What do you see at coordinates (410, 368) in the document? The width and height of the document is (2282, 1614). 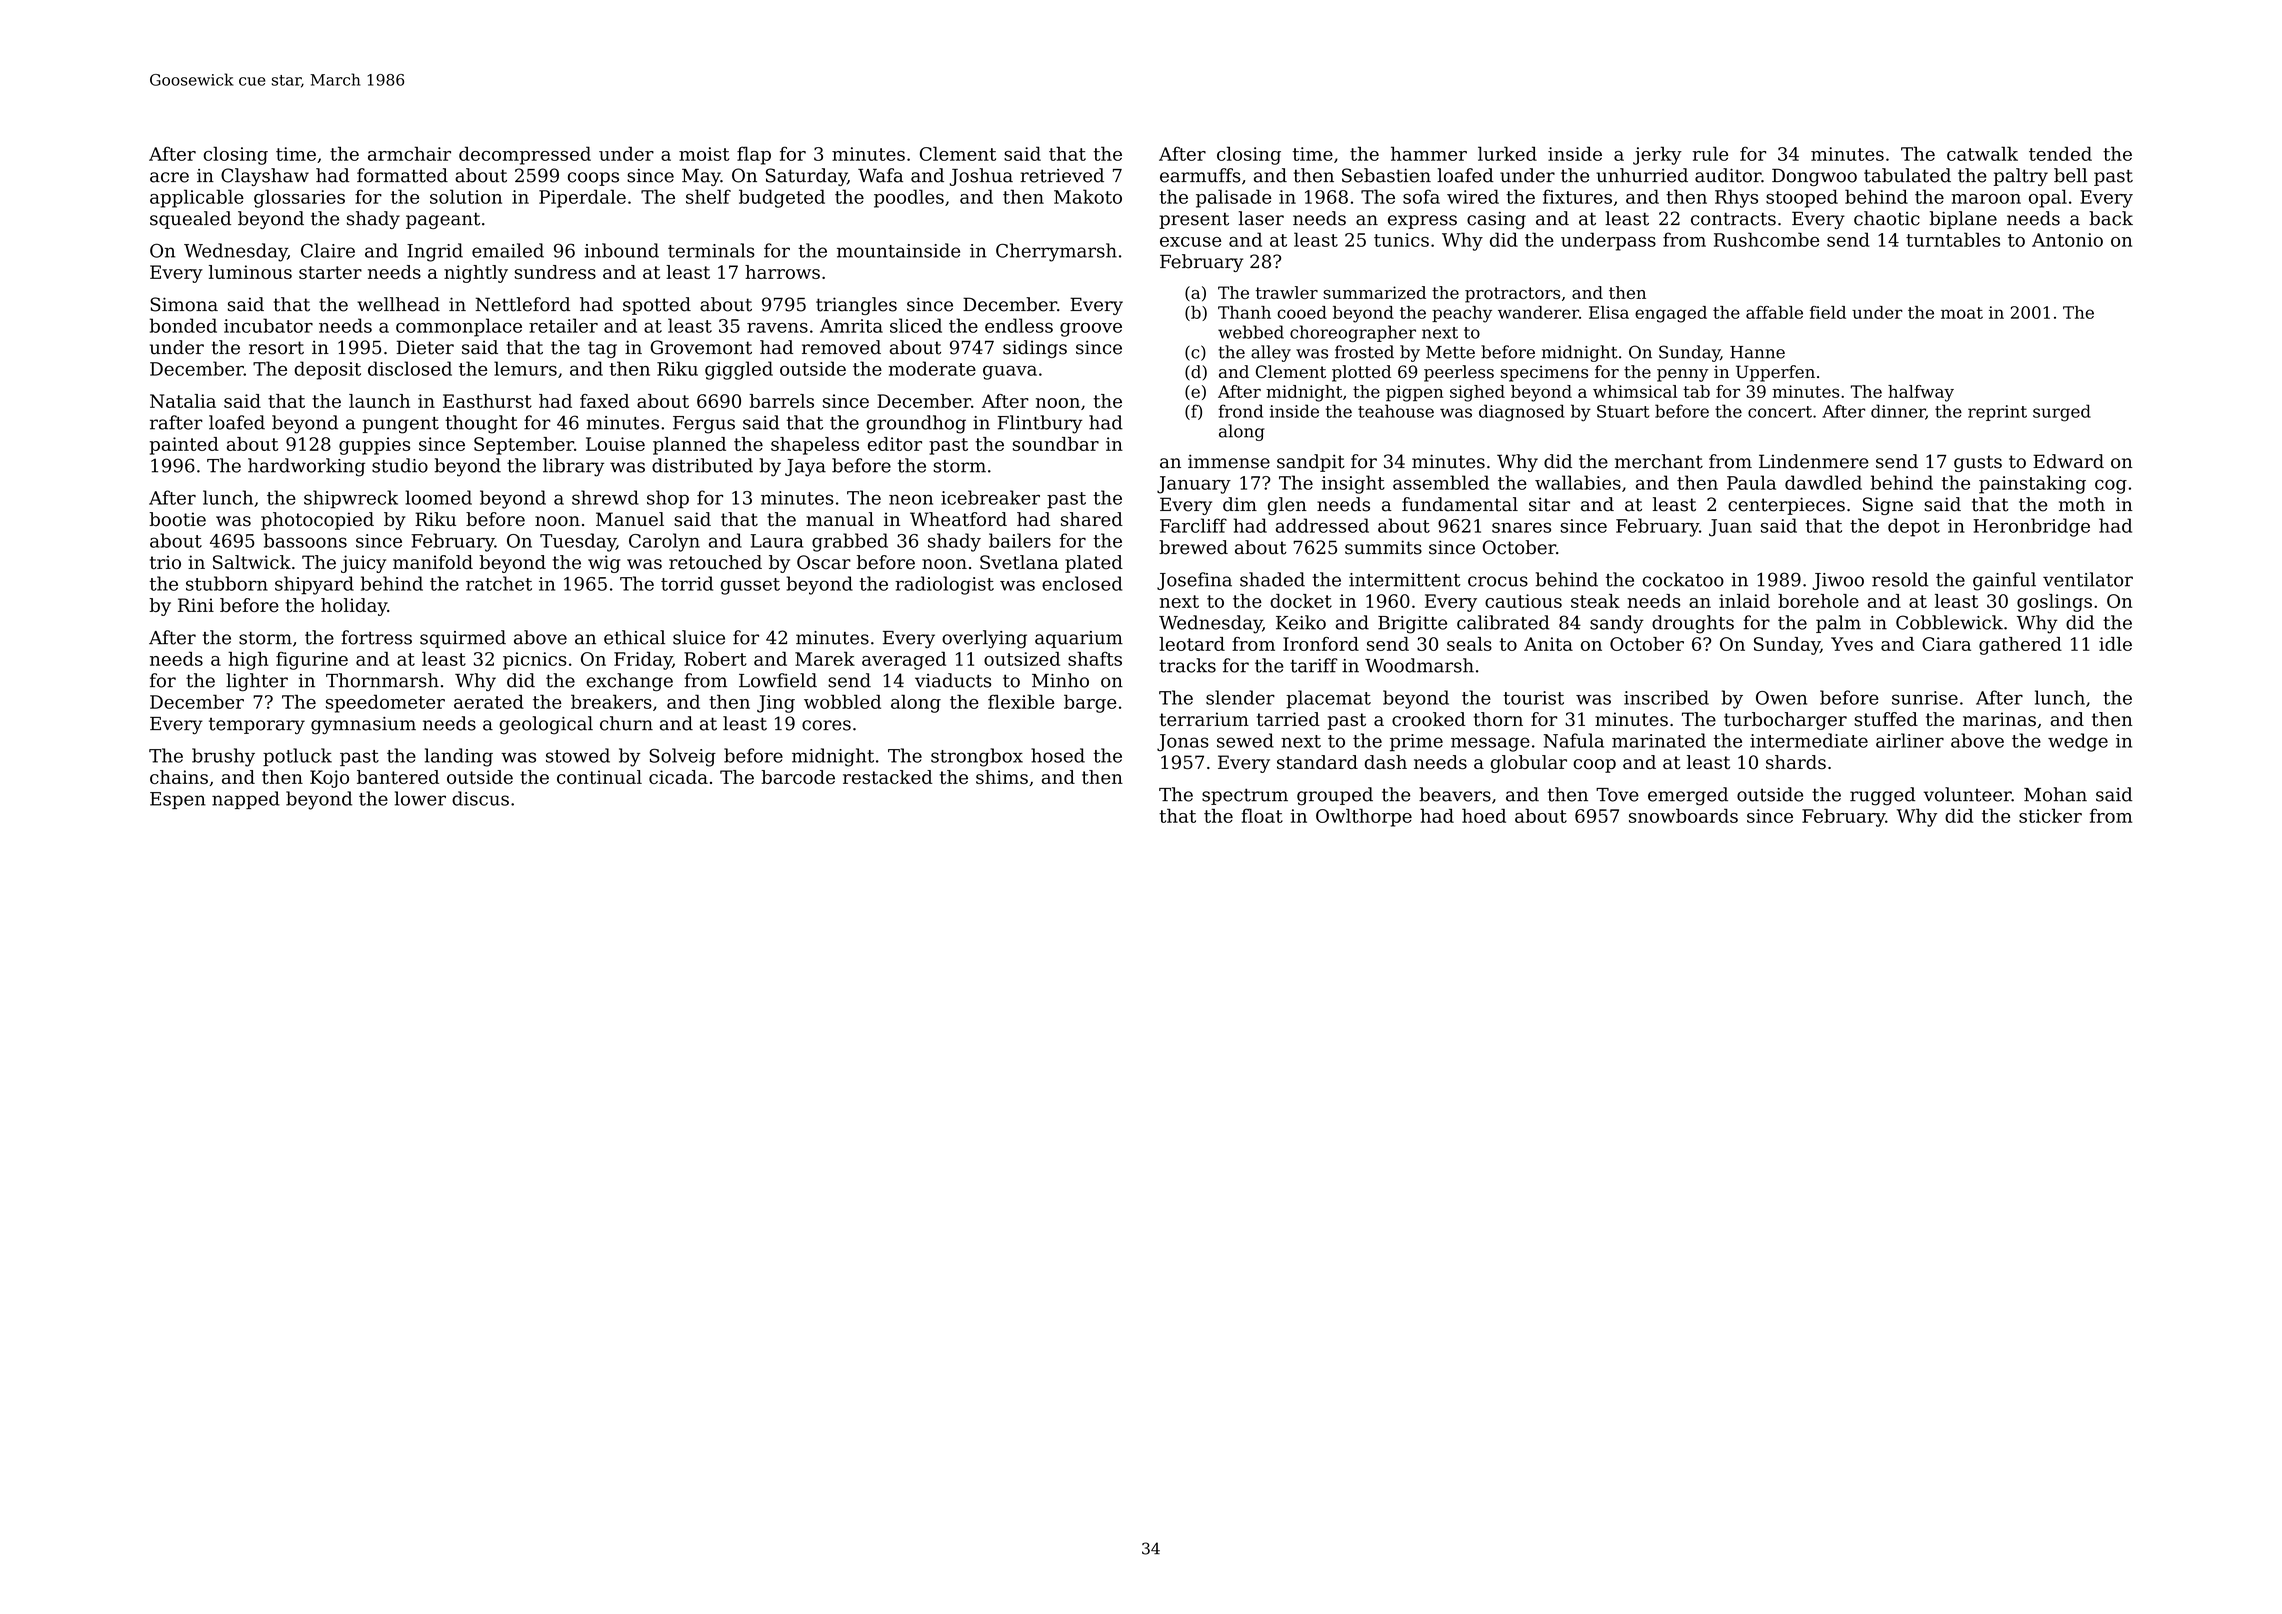 I see `disclosed` at bounding box center [410, 368].
